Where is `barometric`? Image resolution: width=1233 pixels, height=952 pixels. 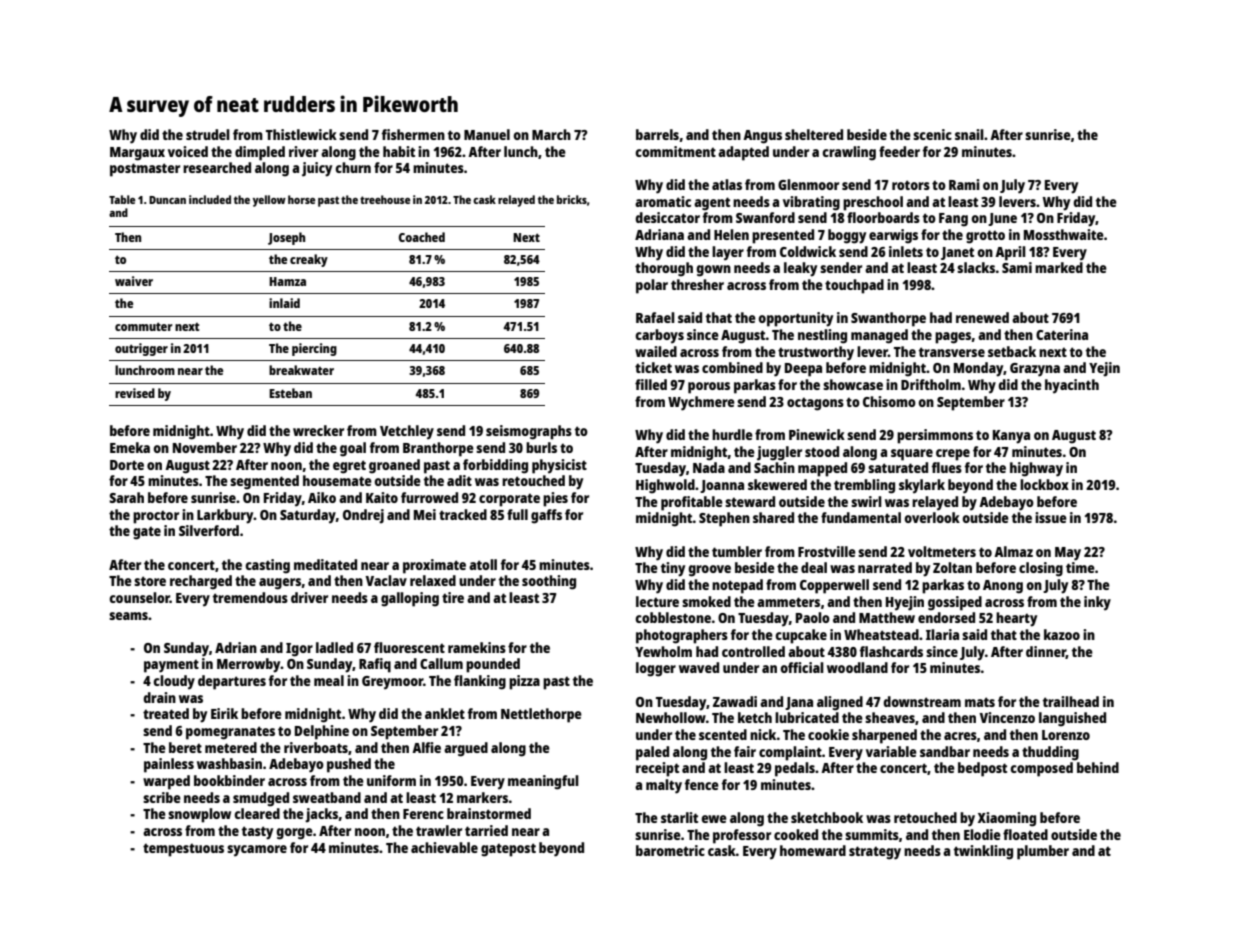
barometric is located at coordinates (670, 850).
